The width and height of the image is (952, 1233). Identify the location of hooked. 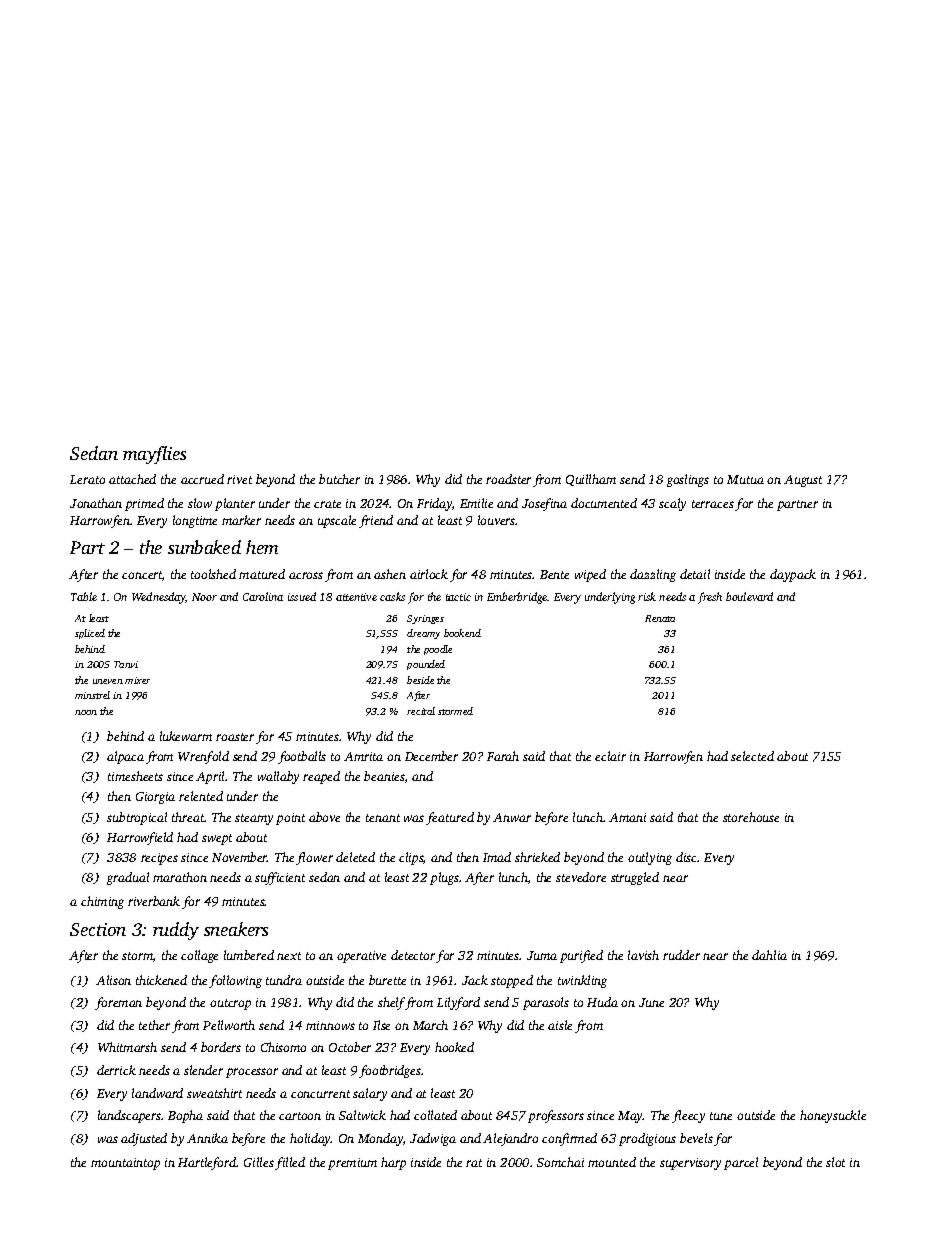
(454, 1047).
